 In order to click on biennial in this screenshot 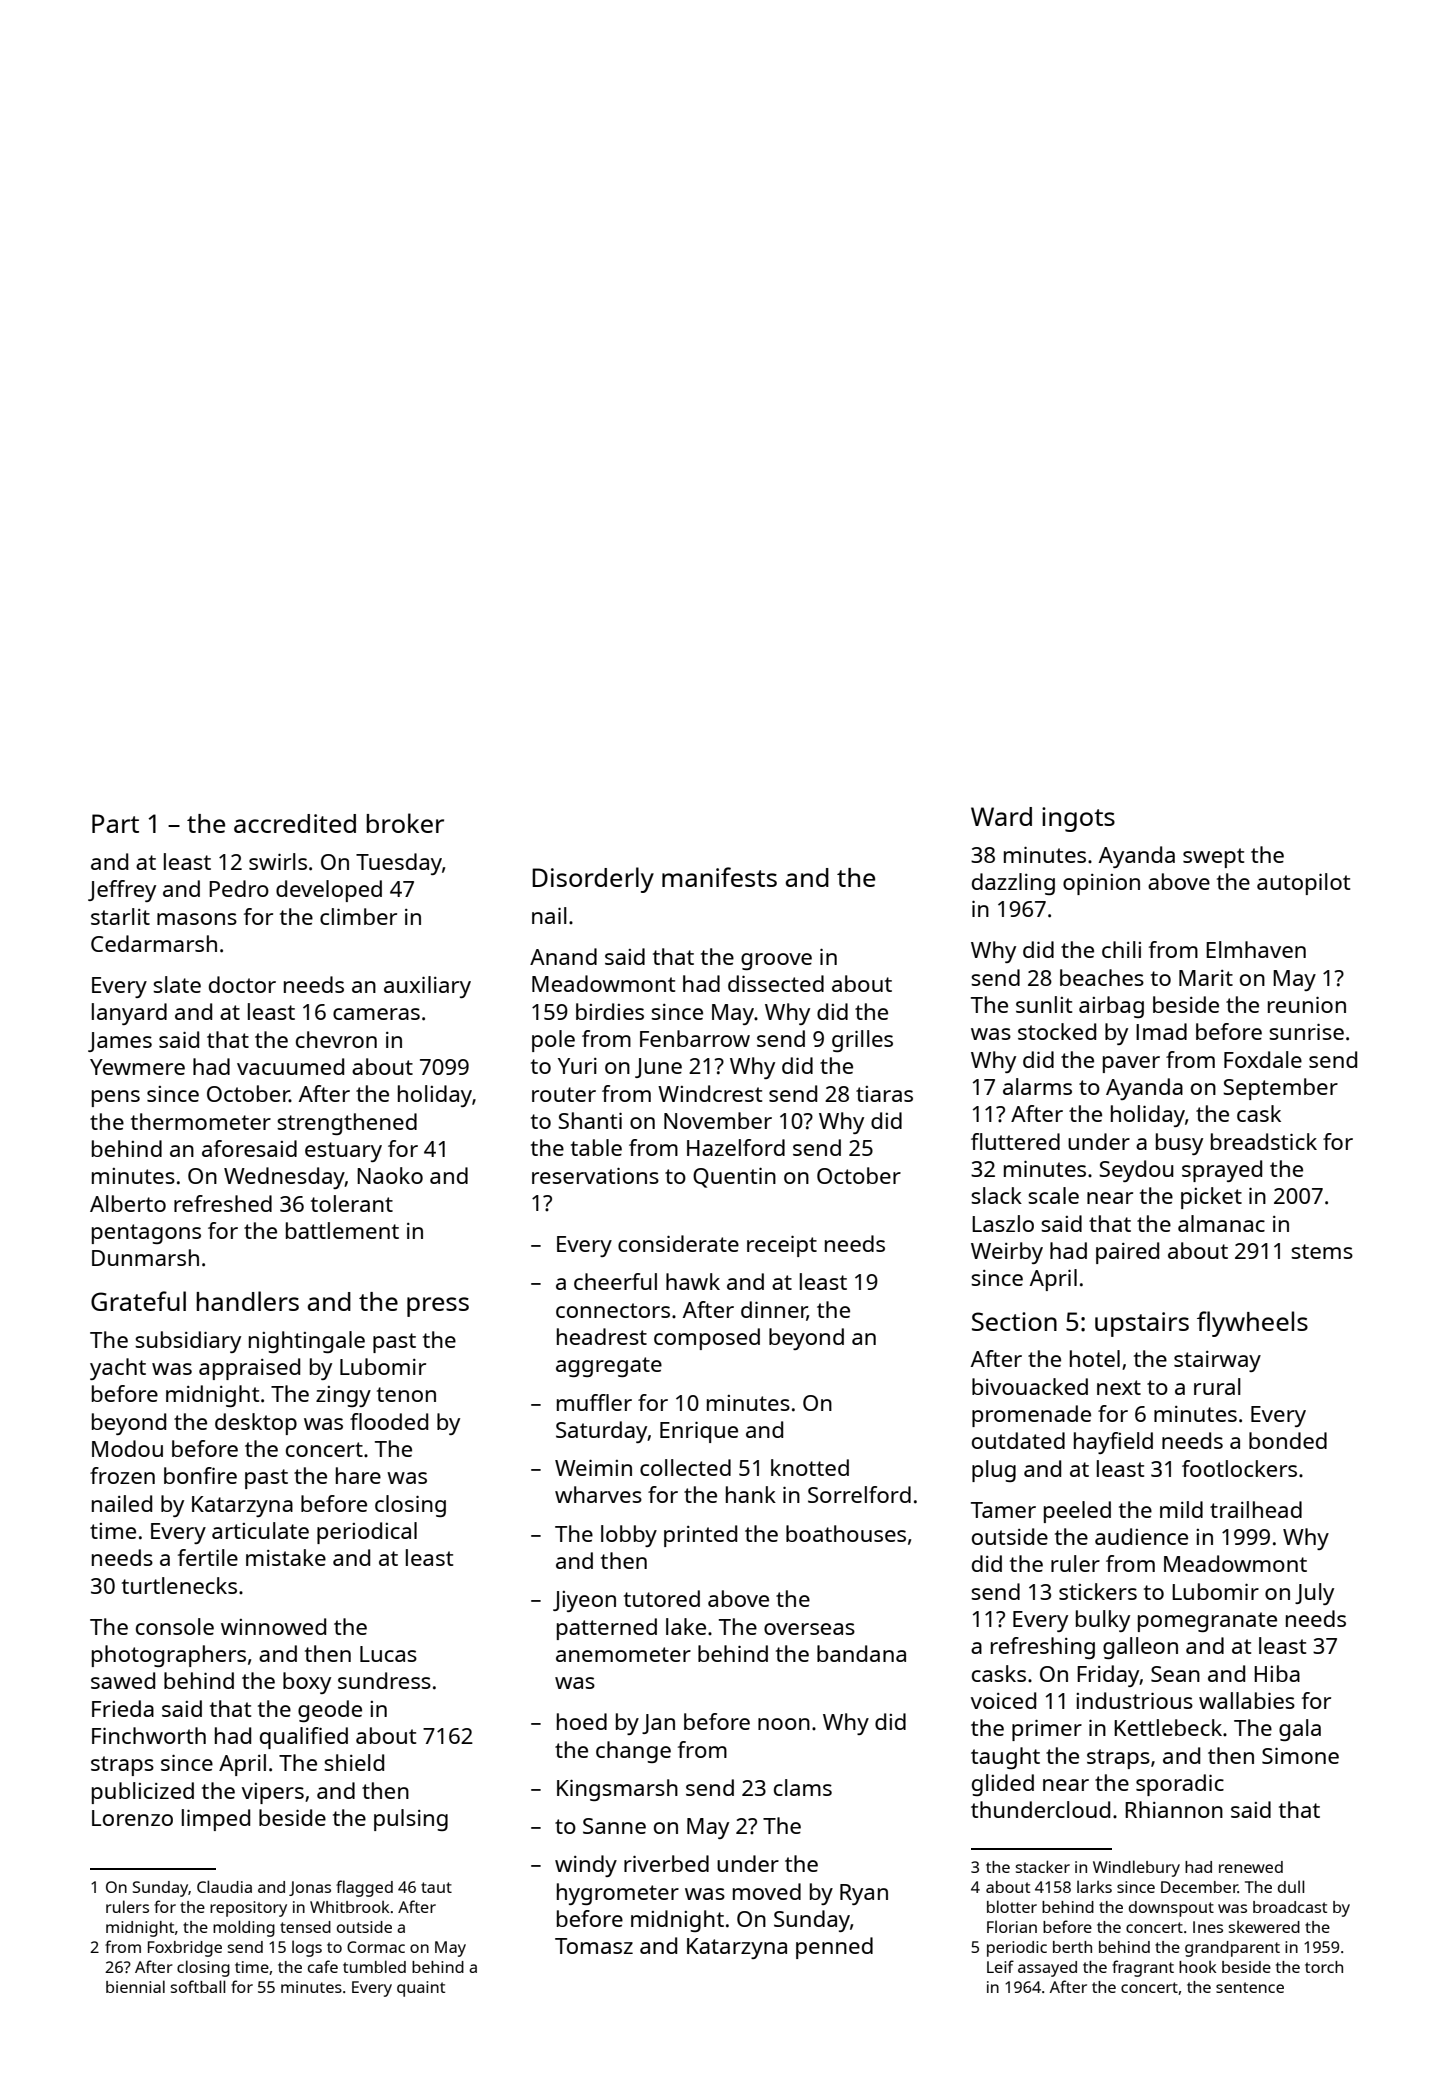, I will do `click(135, 1986)`.
